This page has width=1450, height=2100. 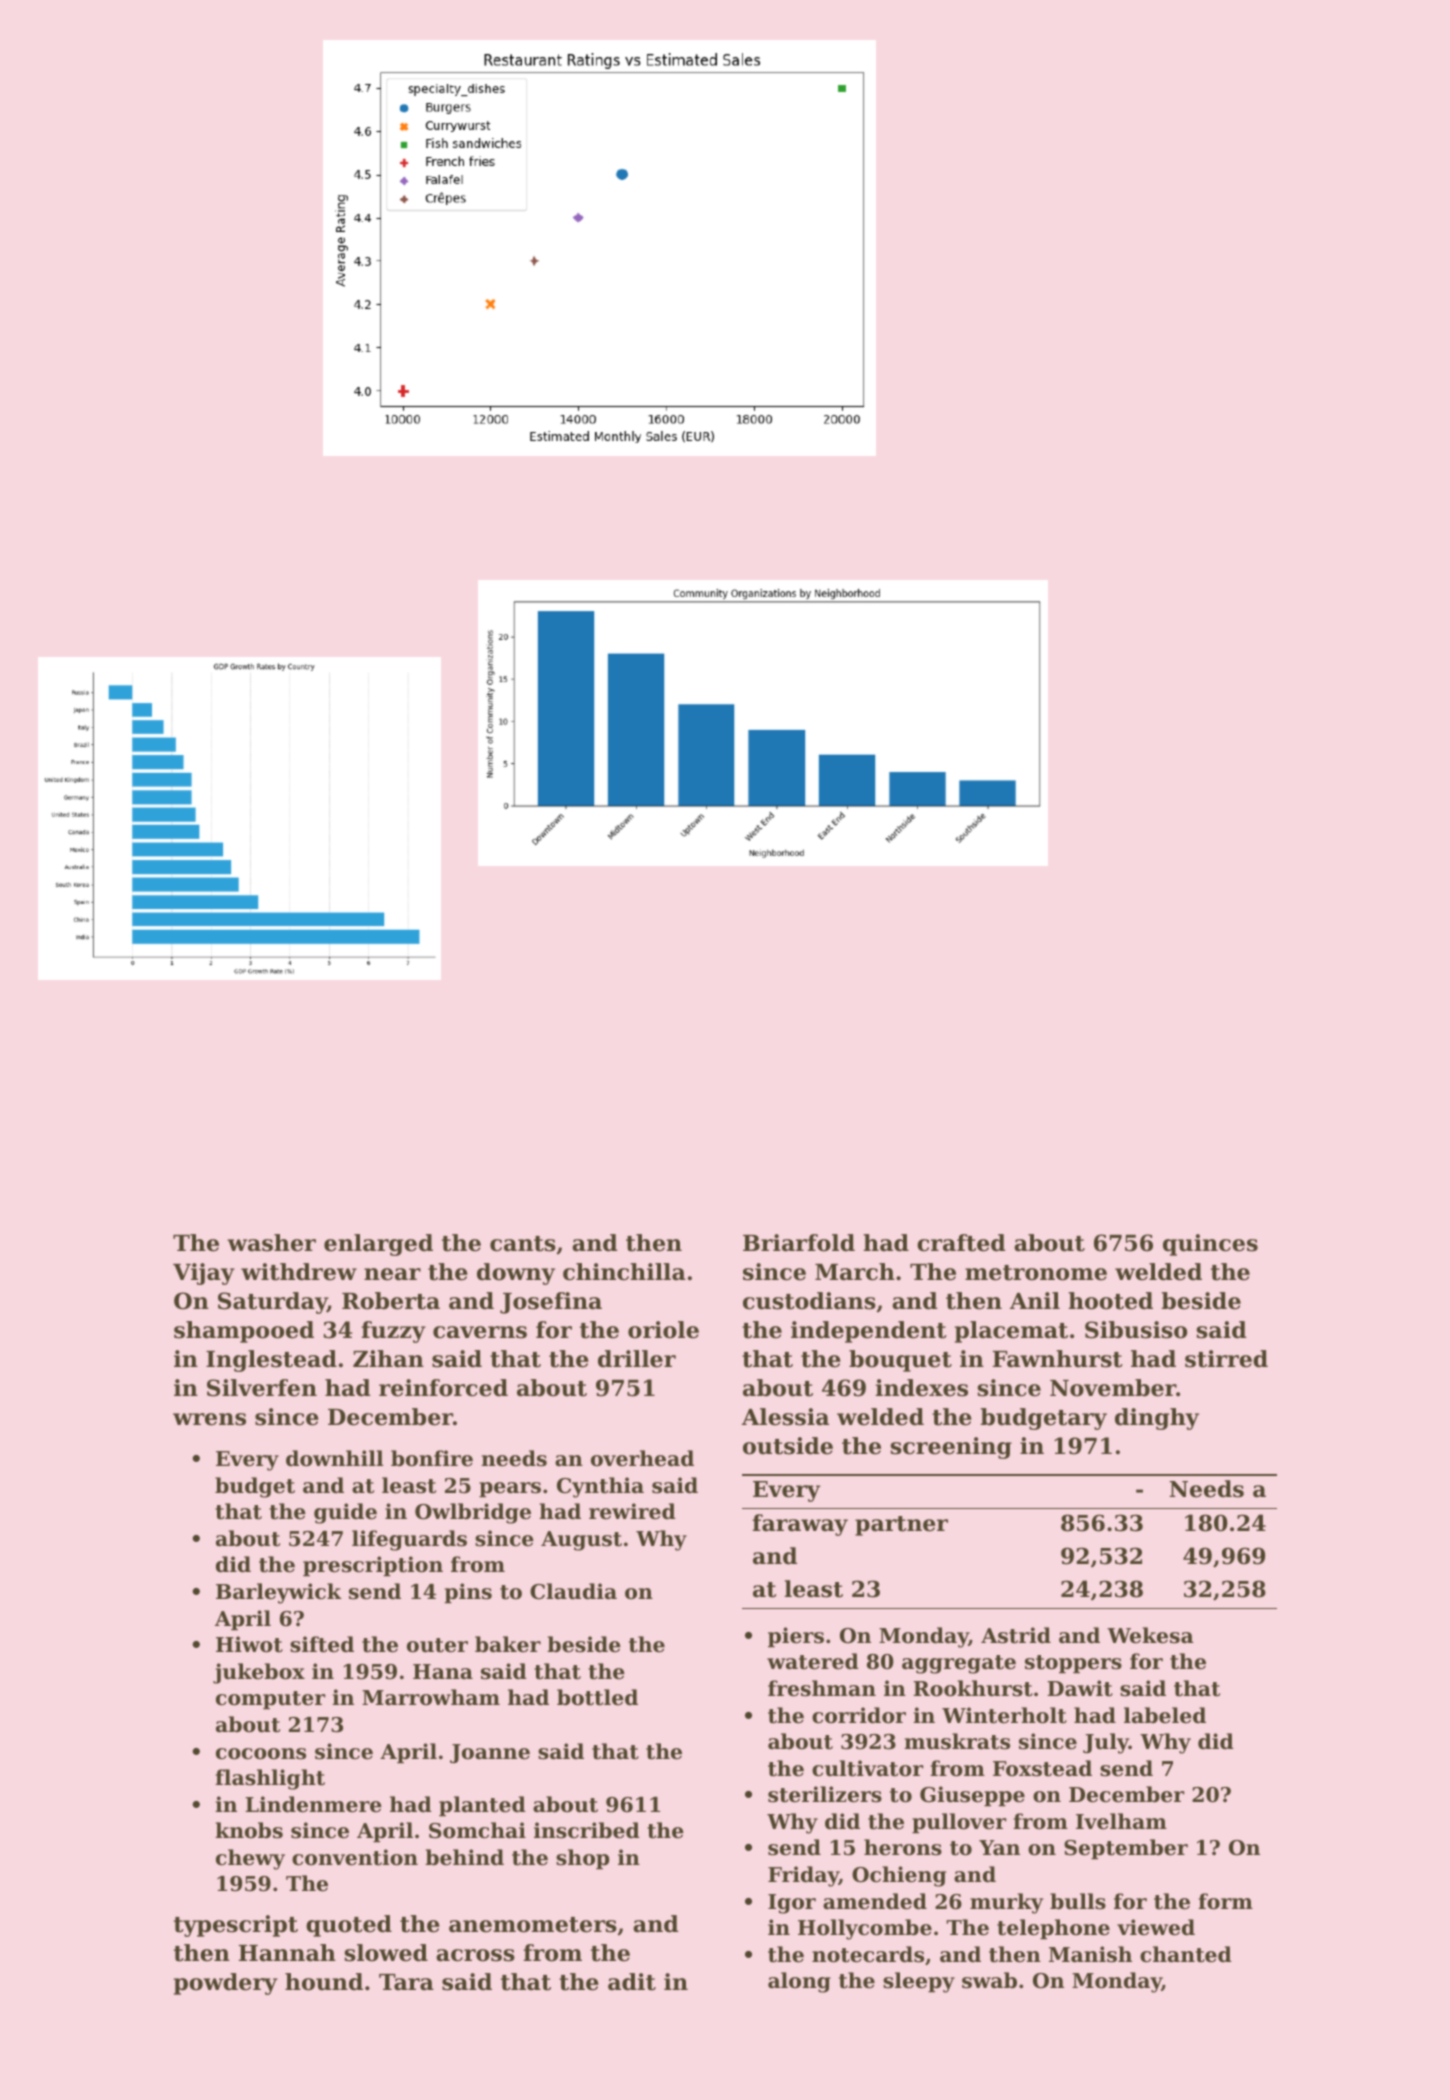 What do you see at coordinates (490, 1753) in the page?
I see `Joanne` at bounding box center [490, 1753].
